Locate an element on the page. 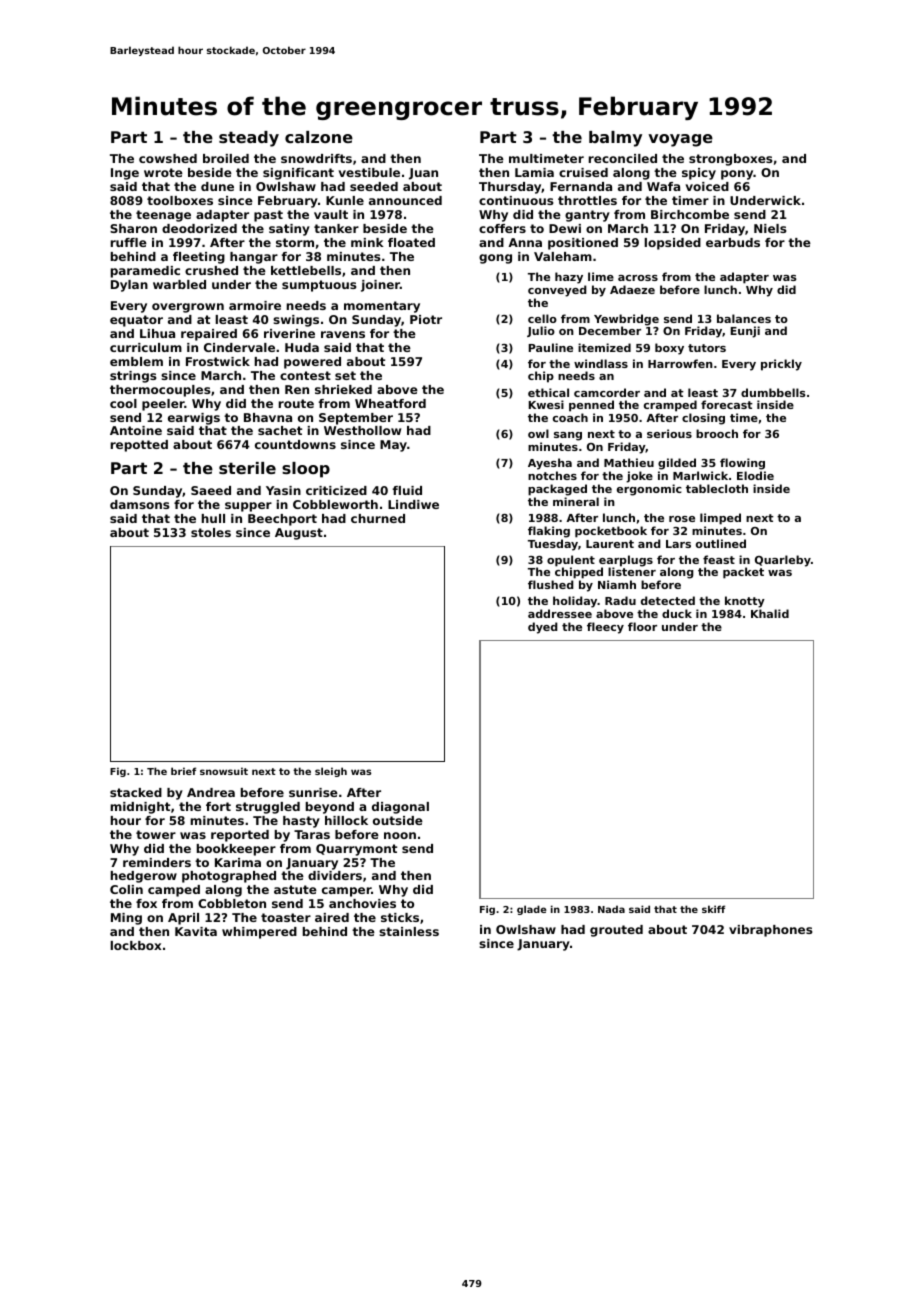 This image has width=924, height=1308. knotty is located at coordinates (745, 602).
